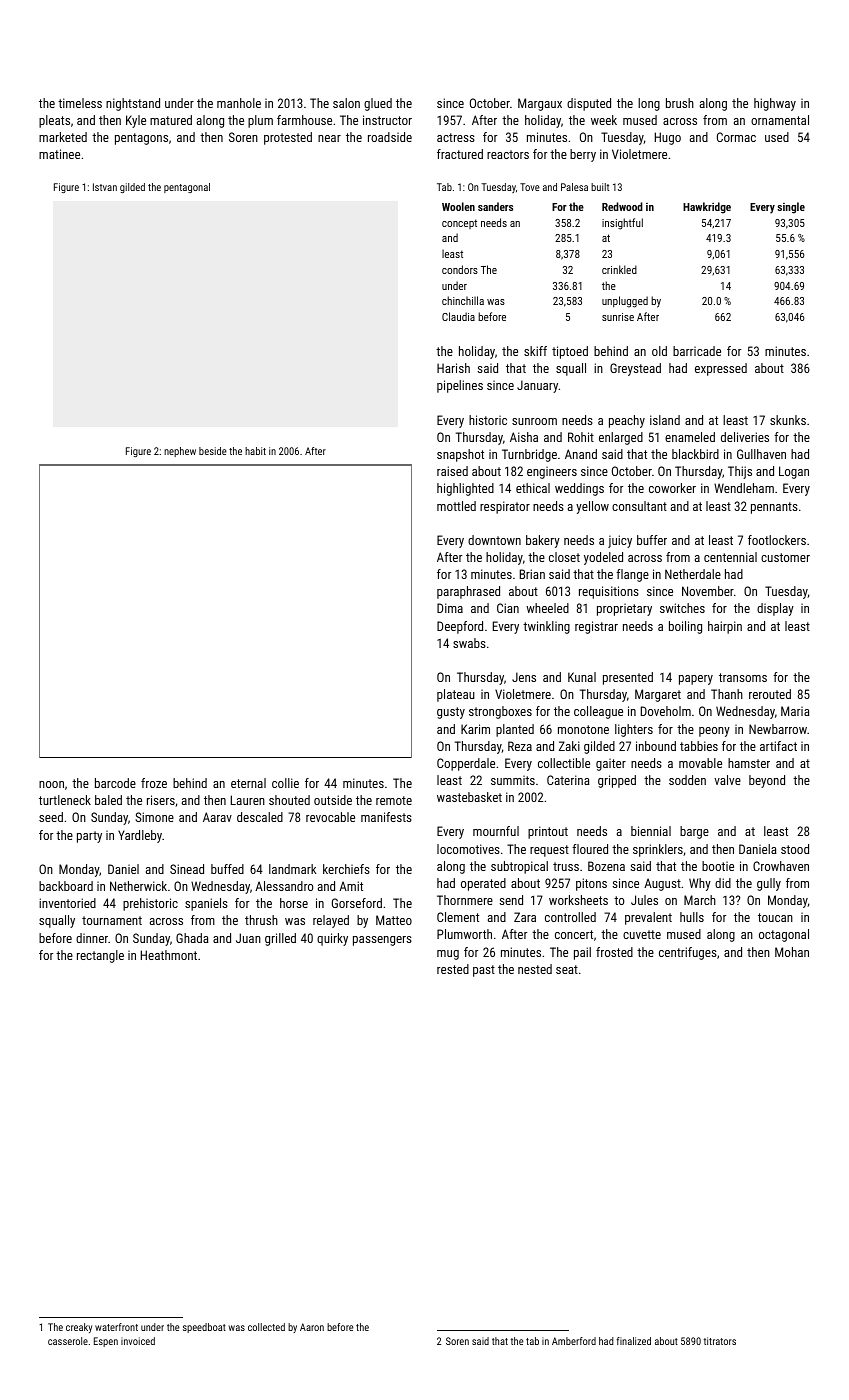 The height and width of the screenshot is (1400, 849). What do you see at coordinates (775, 104) in the screenshot?
I see `highway` at bounding box center [775, 104].
